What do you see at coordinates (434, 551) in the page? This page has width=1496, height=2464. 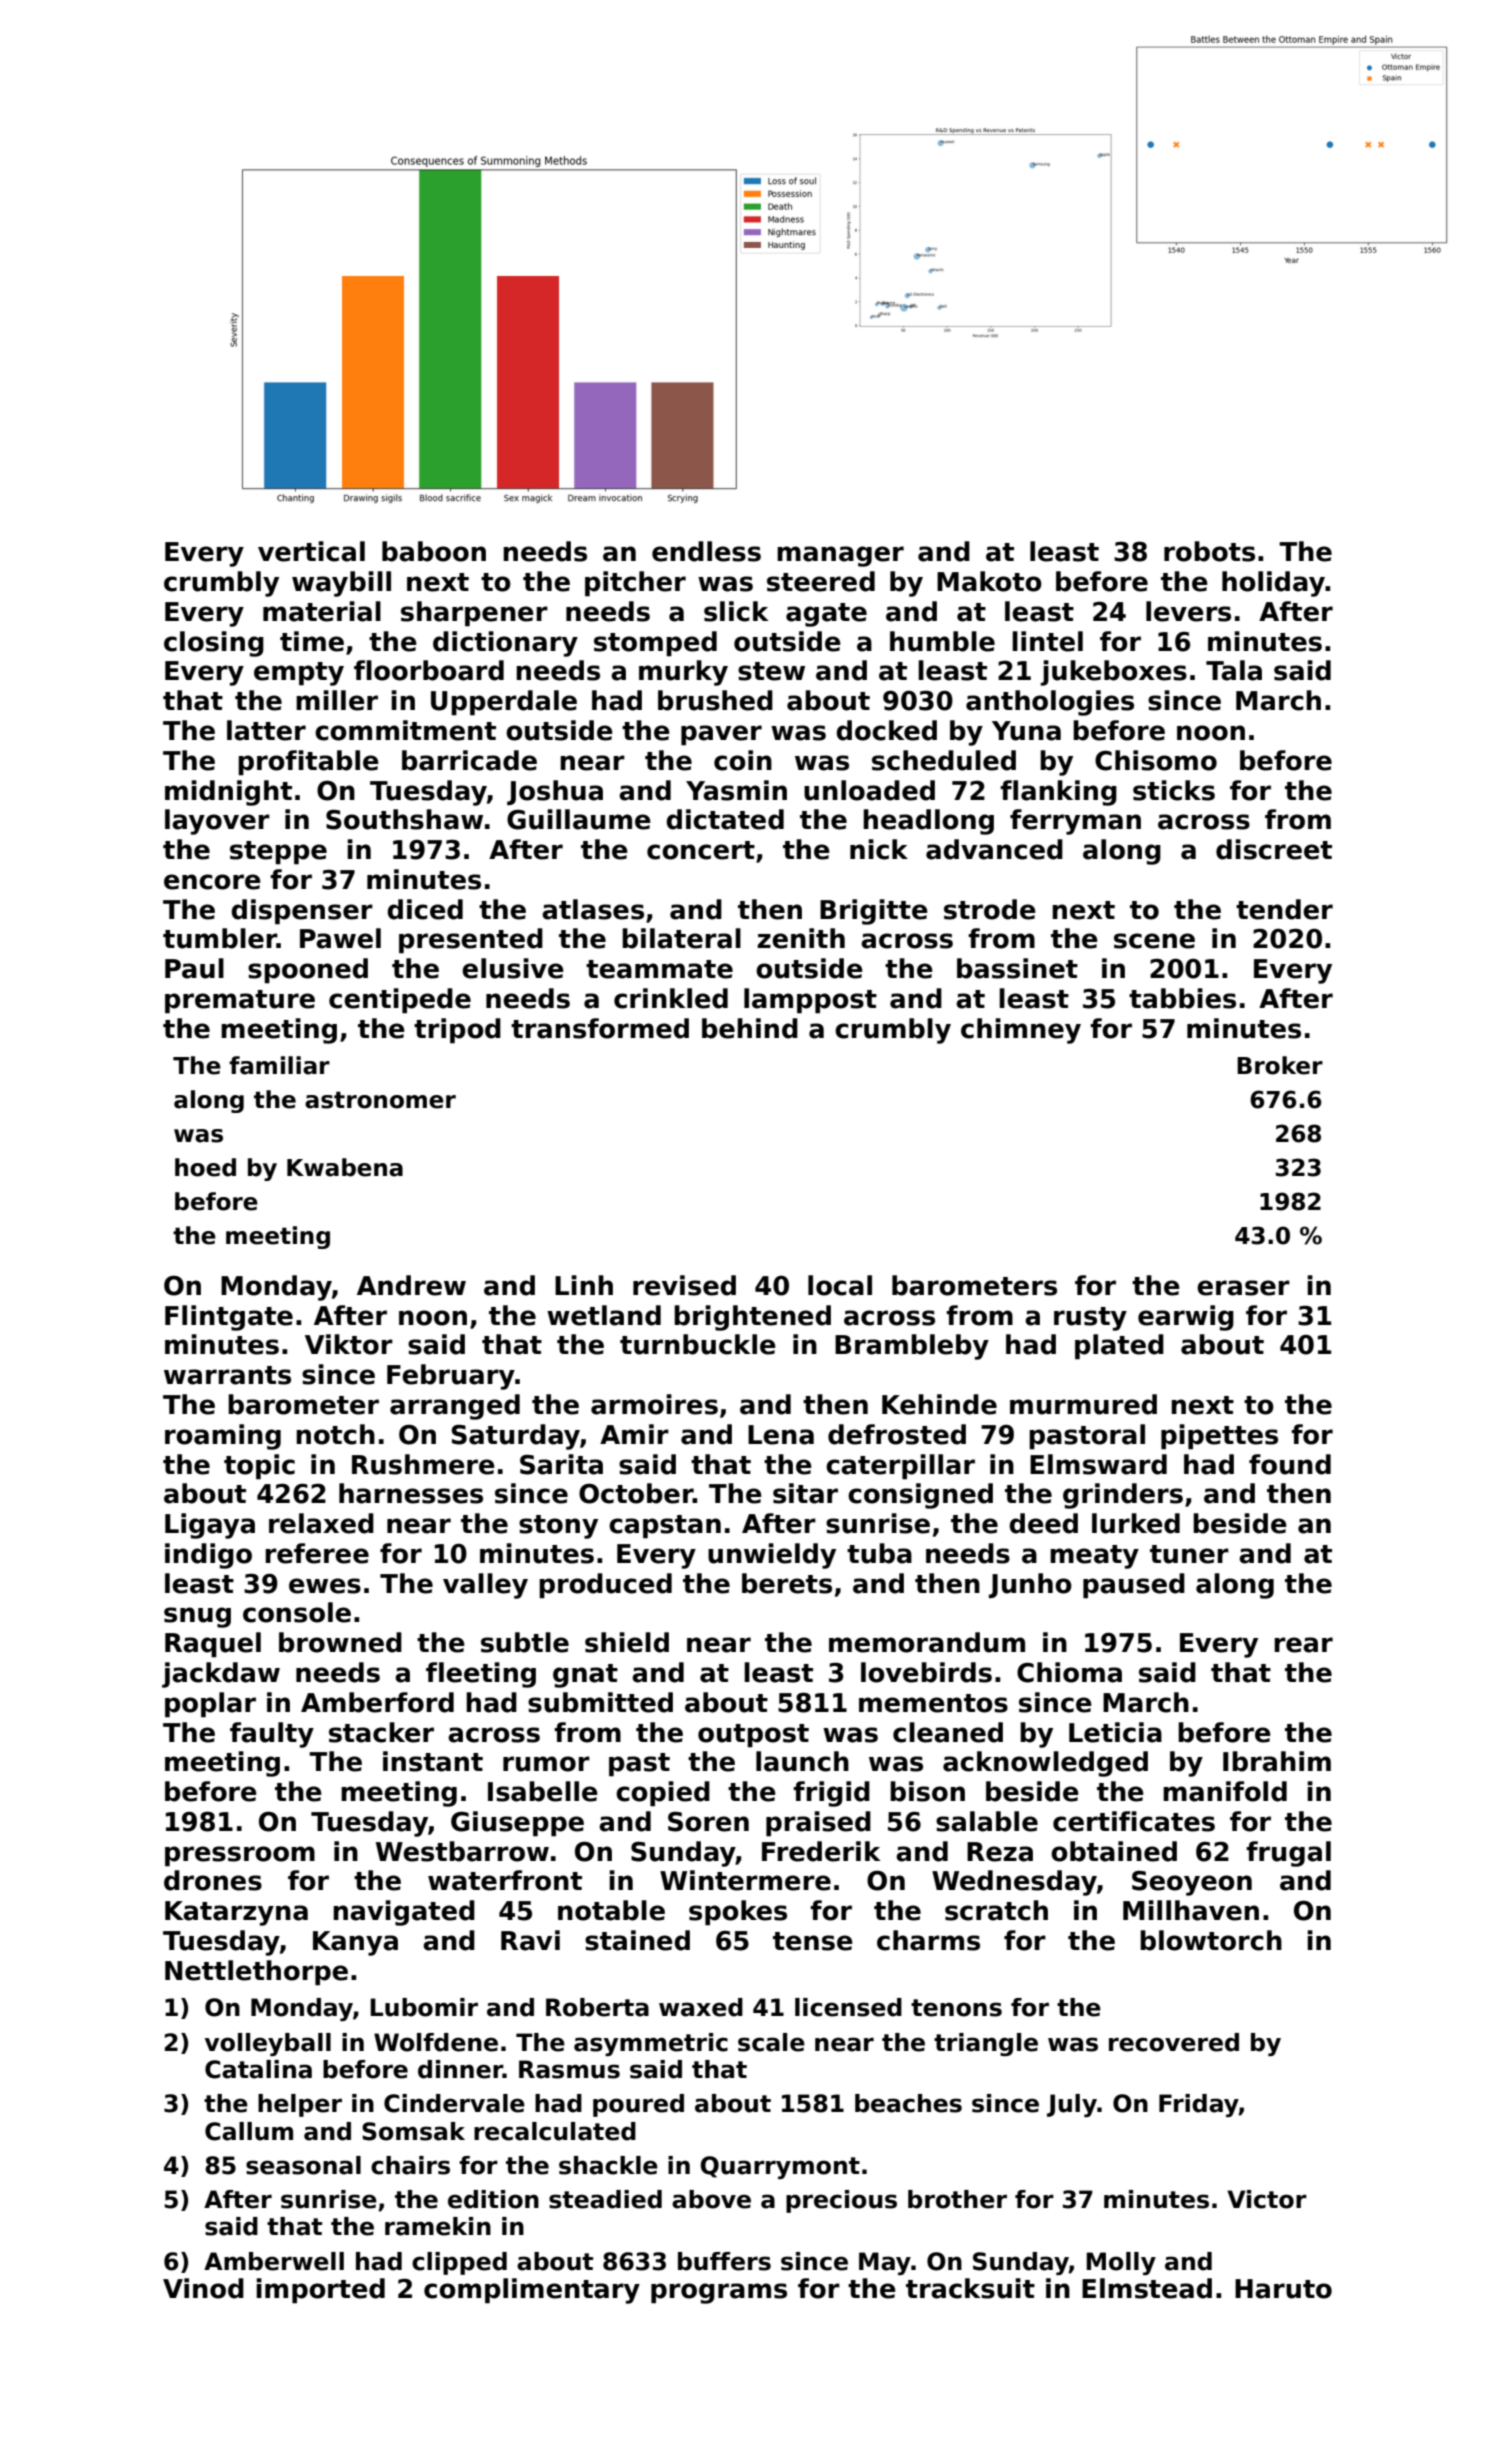 I see `baboon` at bounding box center [434, 551].
